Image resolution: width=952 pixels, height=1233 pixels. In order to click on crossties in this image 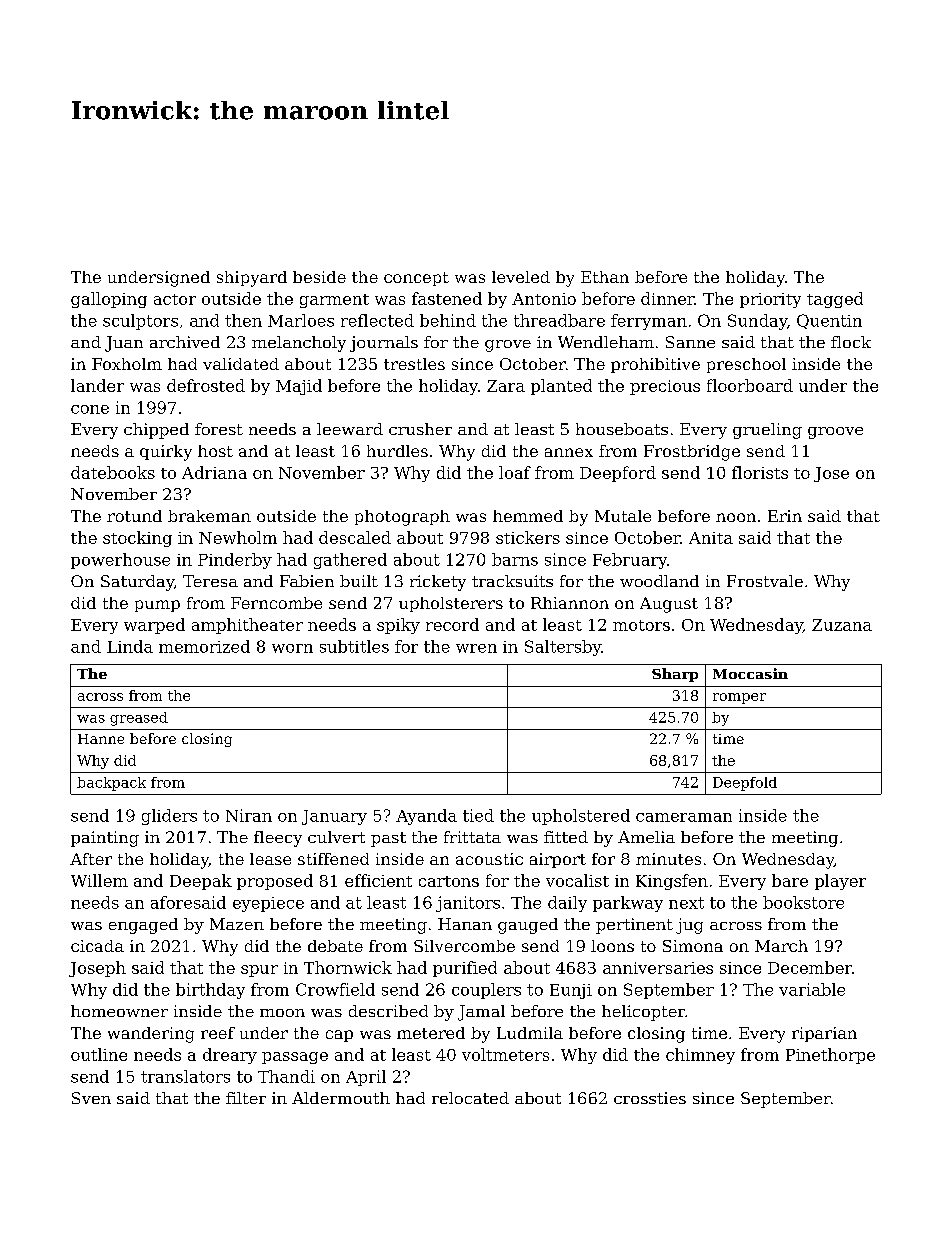, I will do `click(650, 1098)`.
